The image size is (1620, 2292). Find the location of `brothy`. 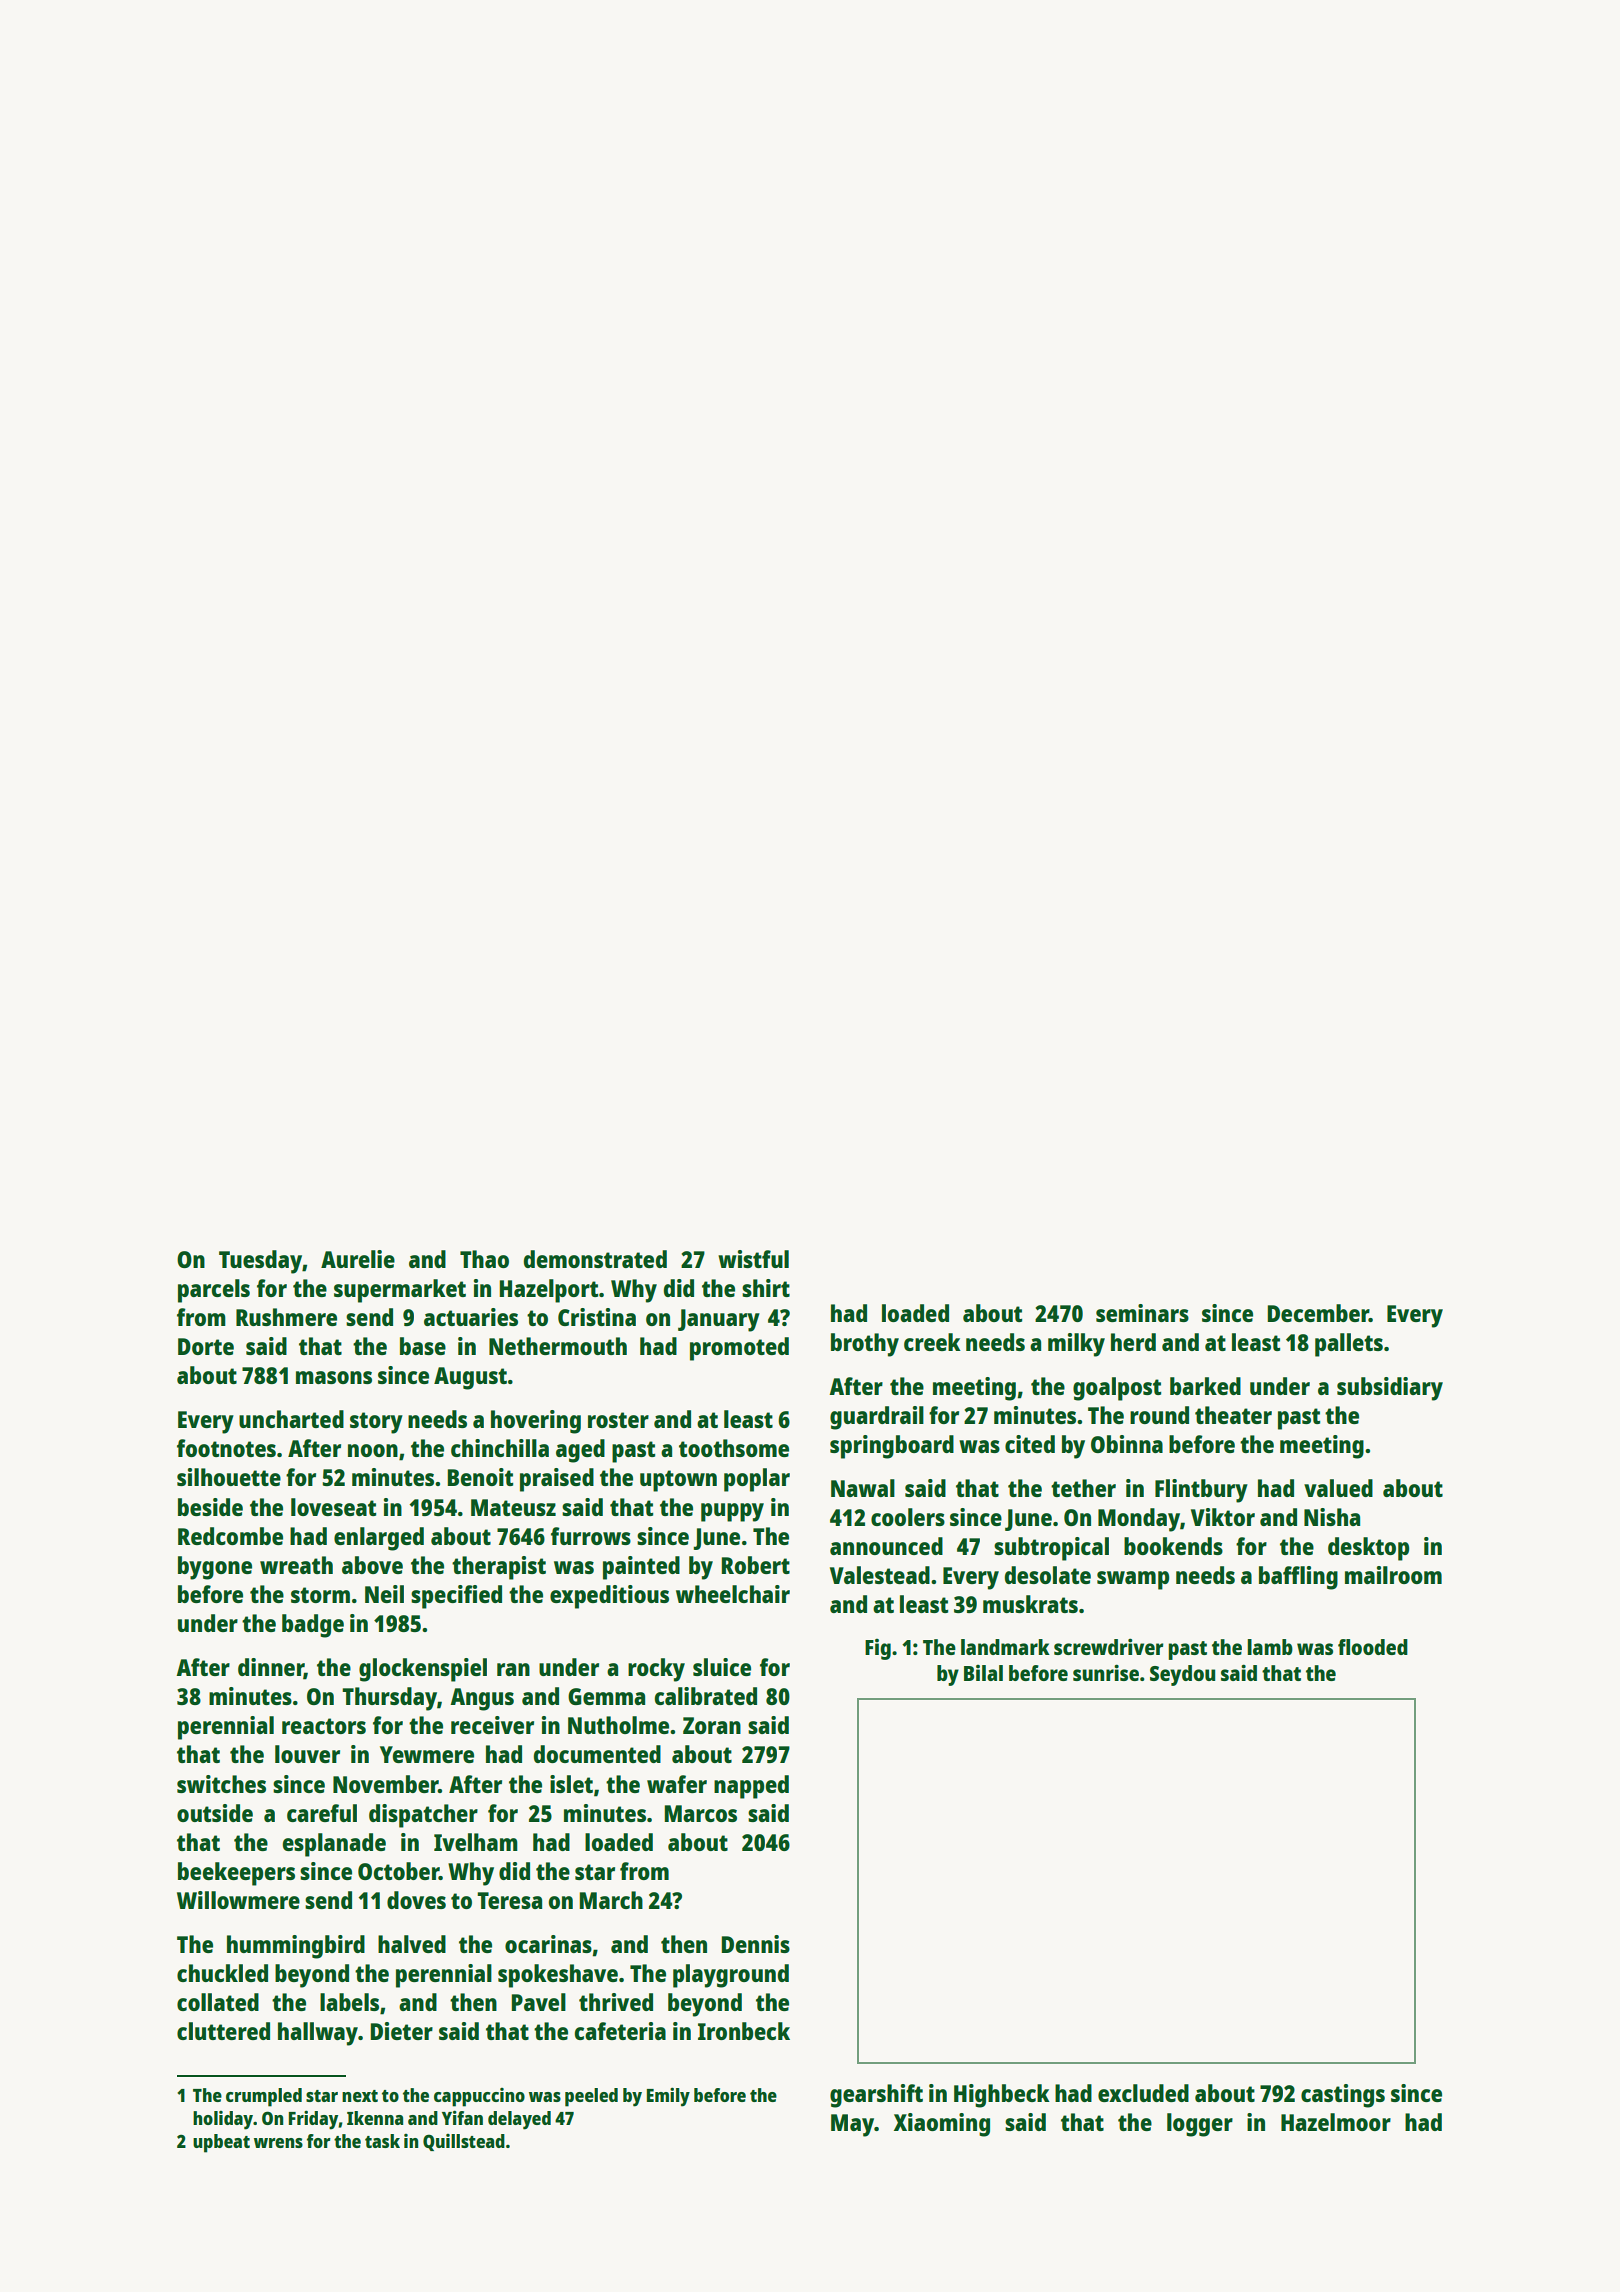

brothy is located at coordinates (865, 1345).
